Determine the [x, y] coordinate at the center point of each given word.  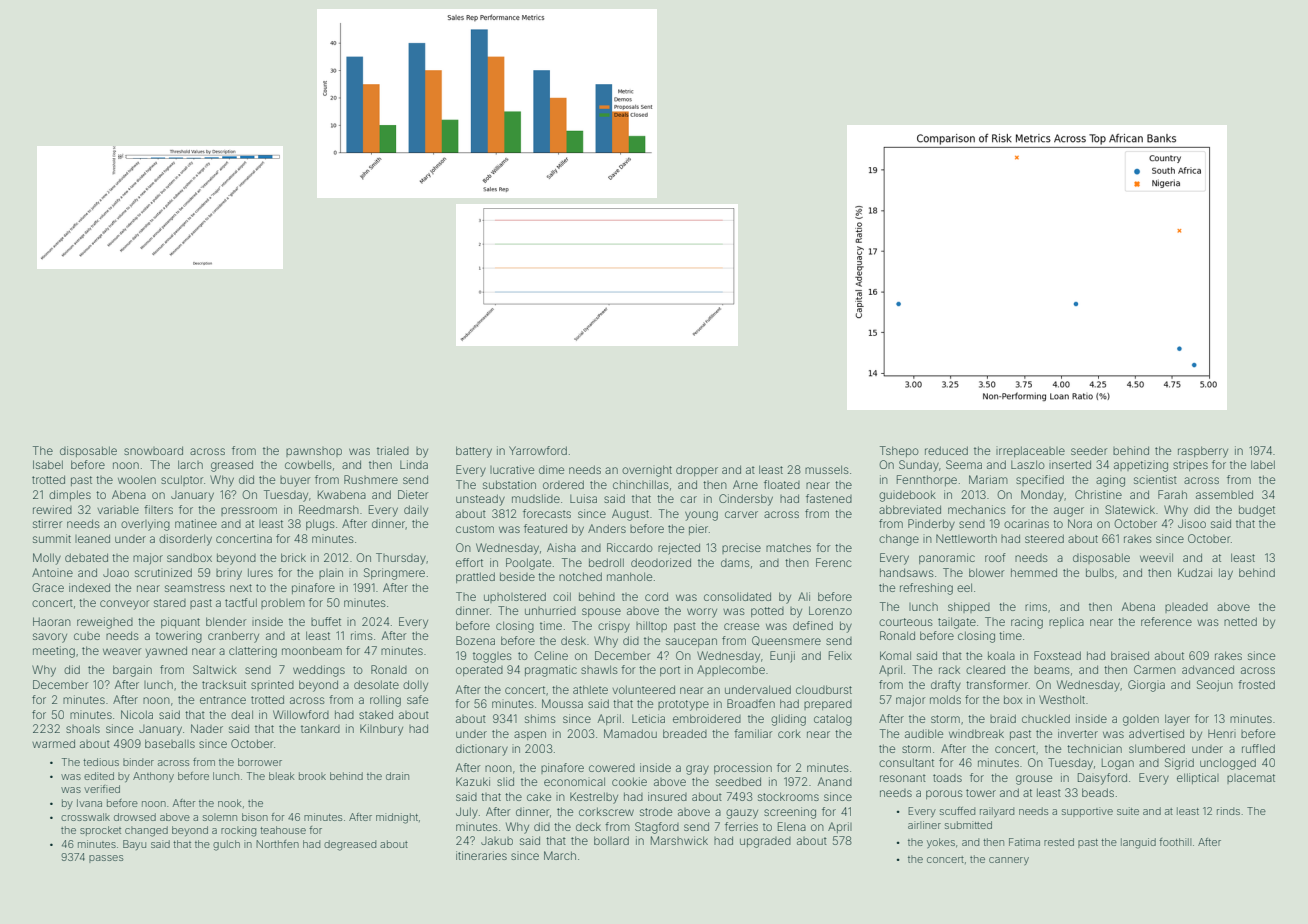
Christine [1098, 494]
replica [1066, 622]
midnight [397, 818]
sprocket [100, 831]
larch [190, 464]
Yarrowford [538, 450]
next [241, 588]
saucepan [691, 642]
